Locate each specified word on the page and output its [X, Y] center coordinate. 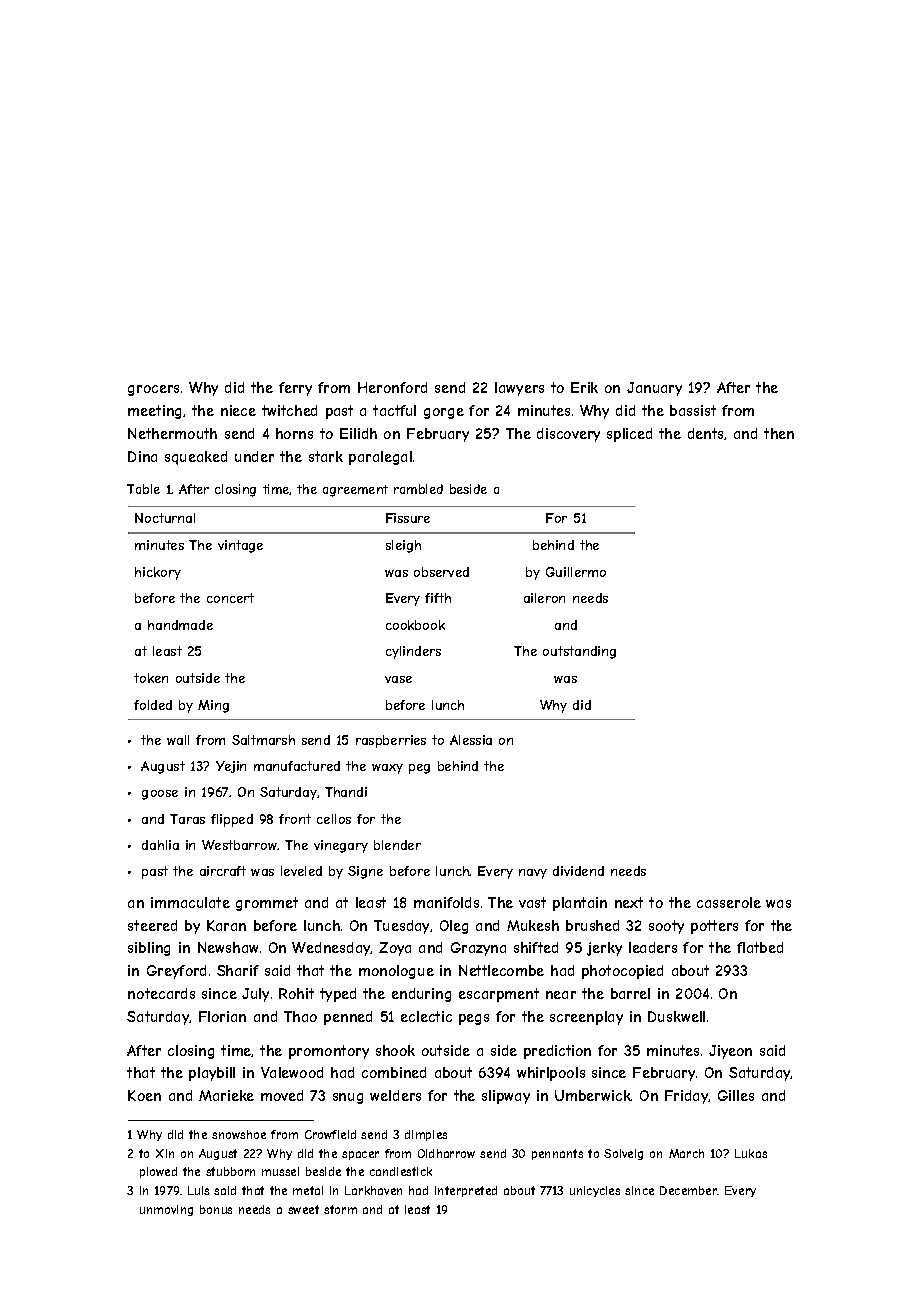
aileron [544, 598]
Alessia [471, 740]
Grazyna [478, 949]
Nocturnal [165, 518]
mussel [280, 1171]
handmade [180, 625]
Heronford [392, 387]
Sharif [238, 970]
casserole [729, 902]
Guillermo [576, 572]
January [654, 389]
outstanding [579, 652]
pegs [474, 1019]
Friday [687, 1097]
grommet [267, 904]
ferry [295, 389]
